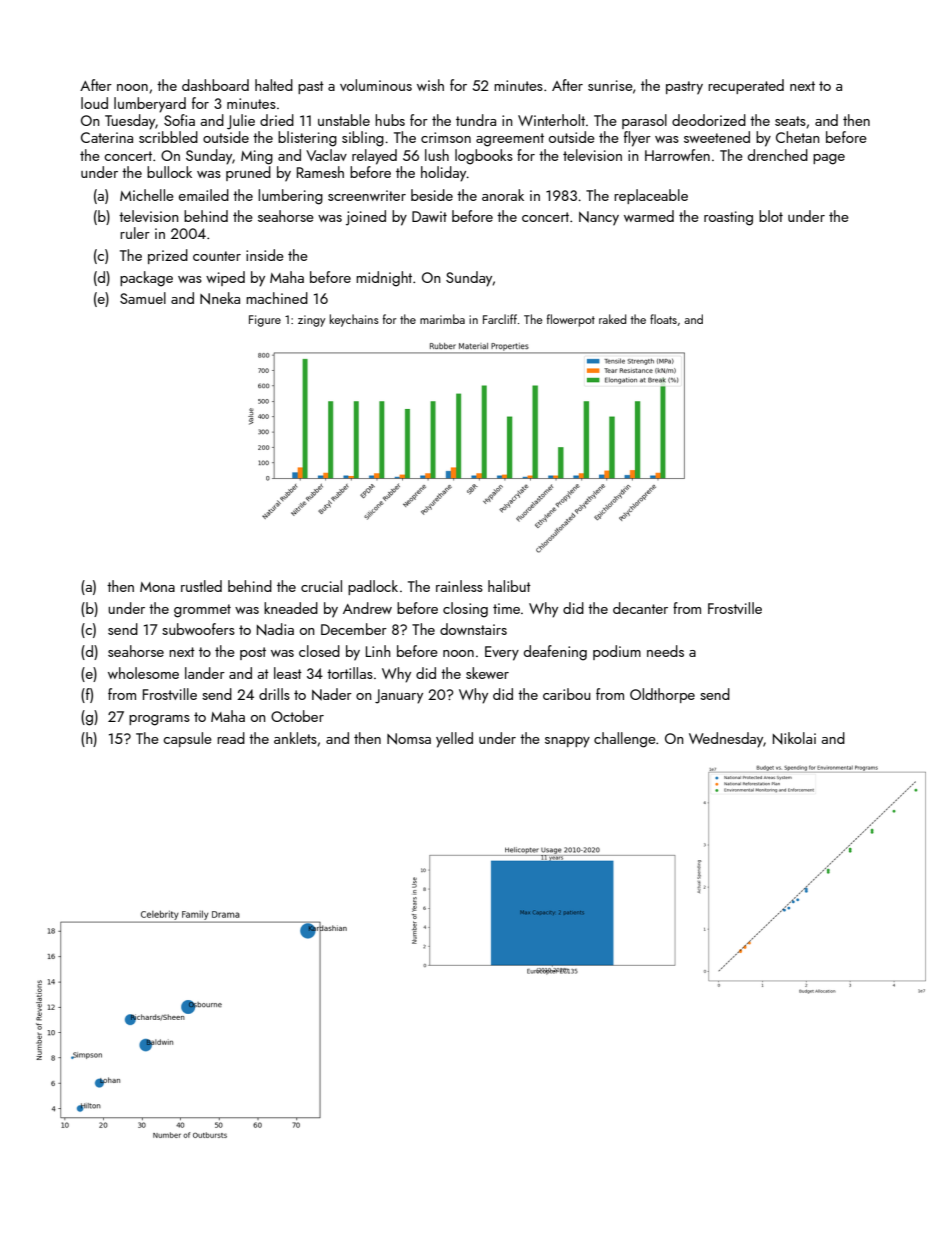  I want to click on capsule, so click(187, 739).
